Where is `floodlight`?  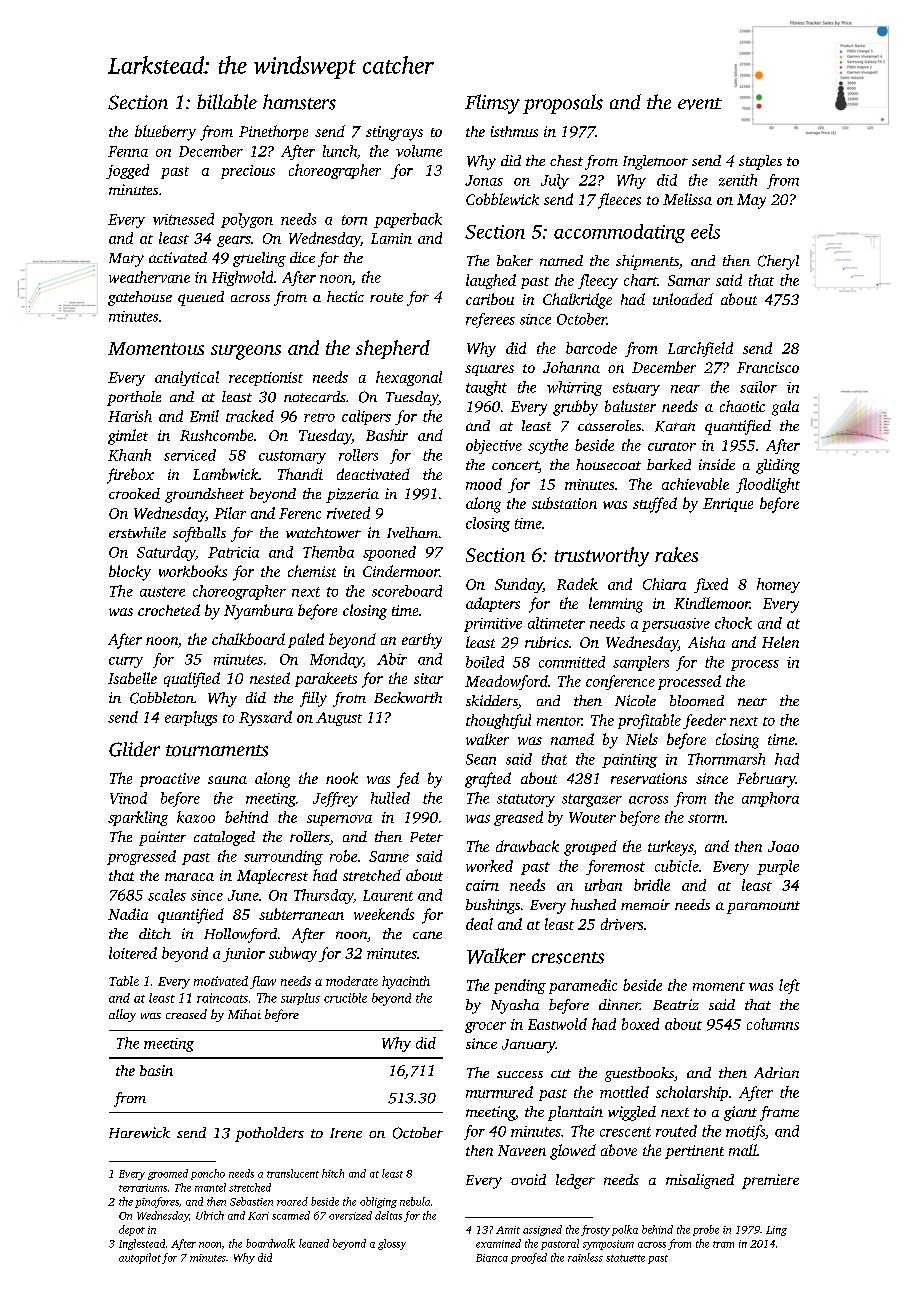
floodlight is located at coordinates (768, 485).
